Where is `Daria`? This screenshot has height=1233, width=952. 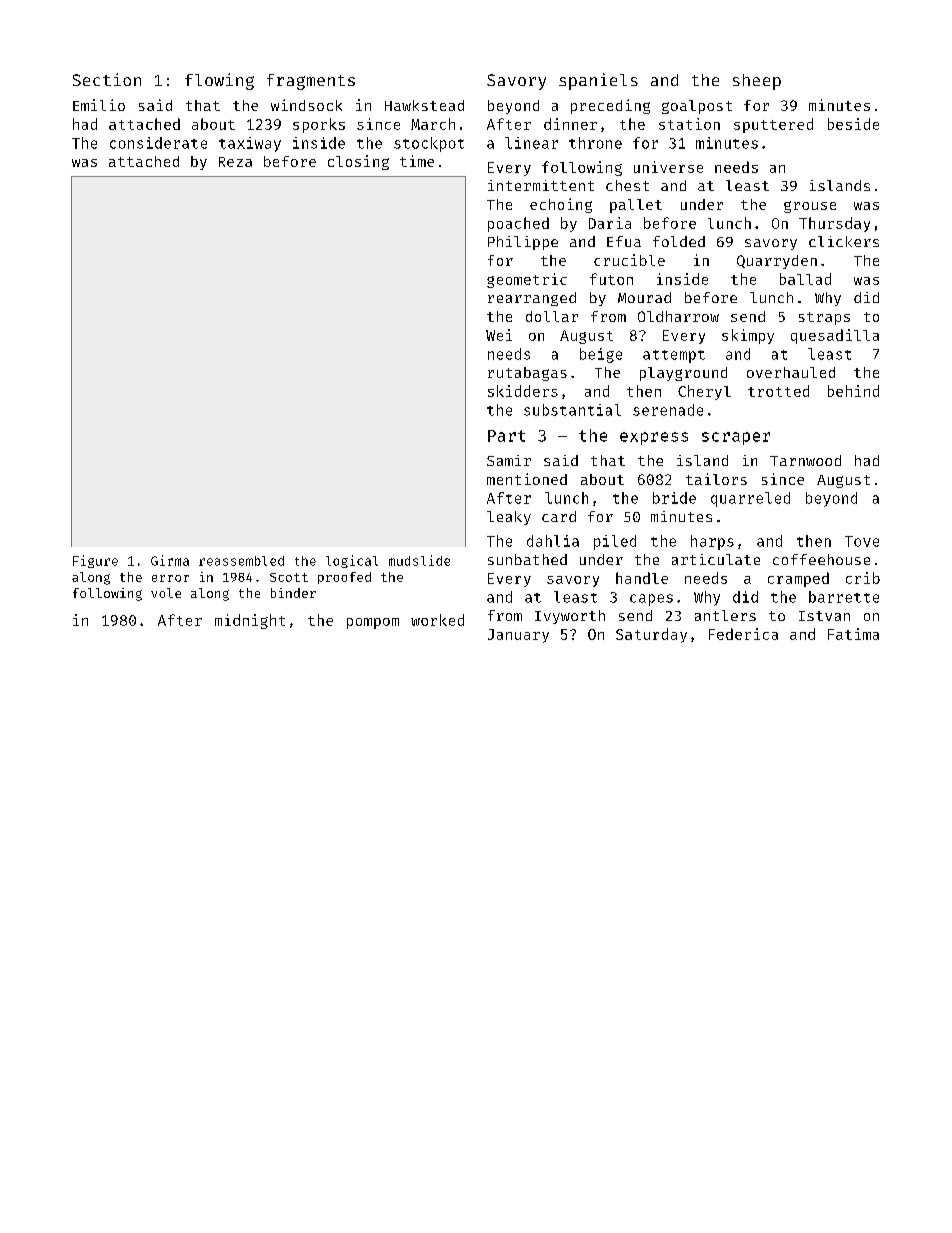
Daria is located at coordinates (610, 223).
